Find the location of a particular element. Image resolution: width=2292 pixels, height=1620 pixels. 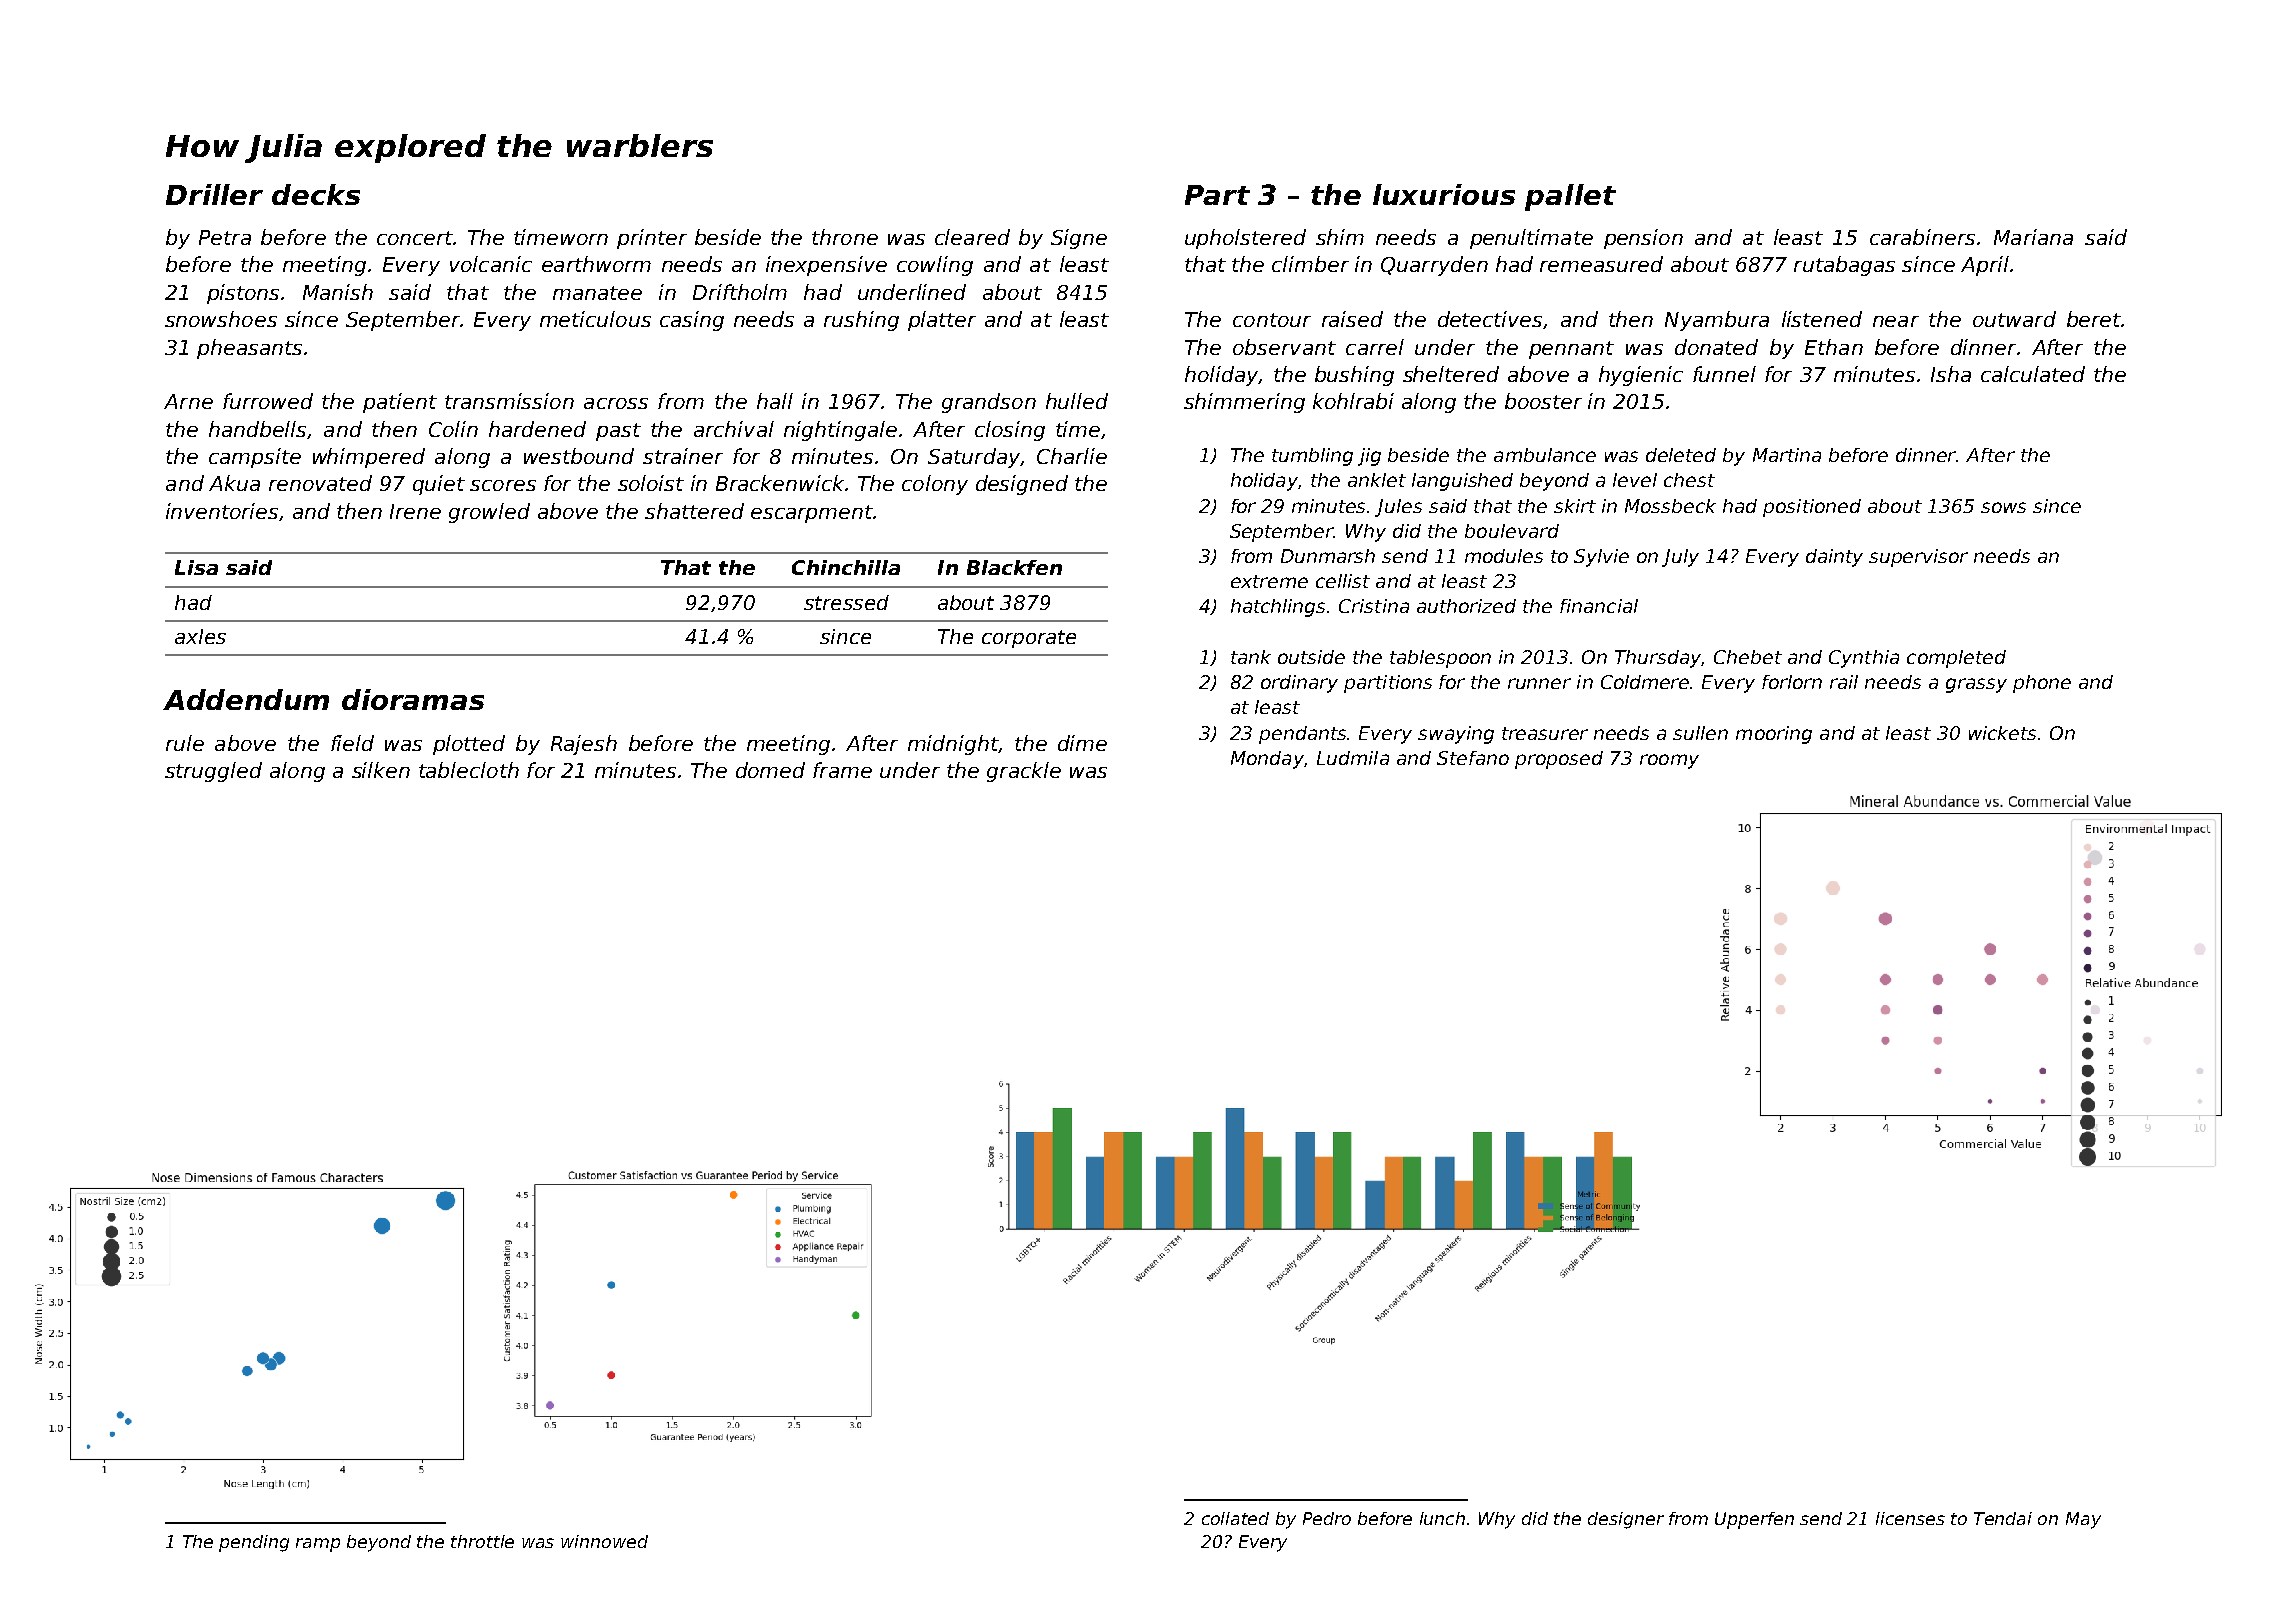

Driller is located at coordinates (214, 194).
